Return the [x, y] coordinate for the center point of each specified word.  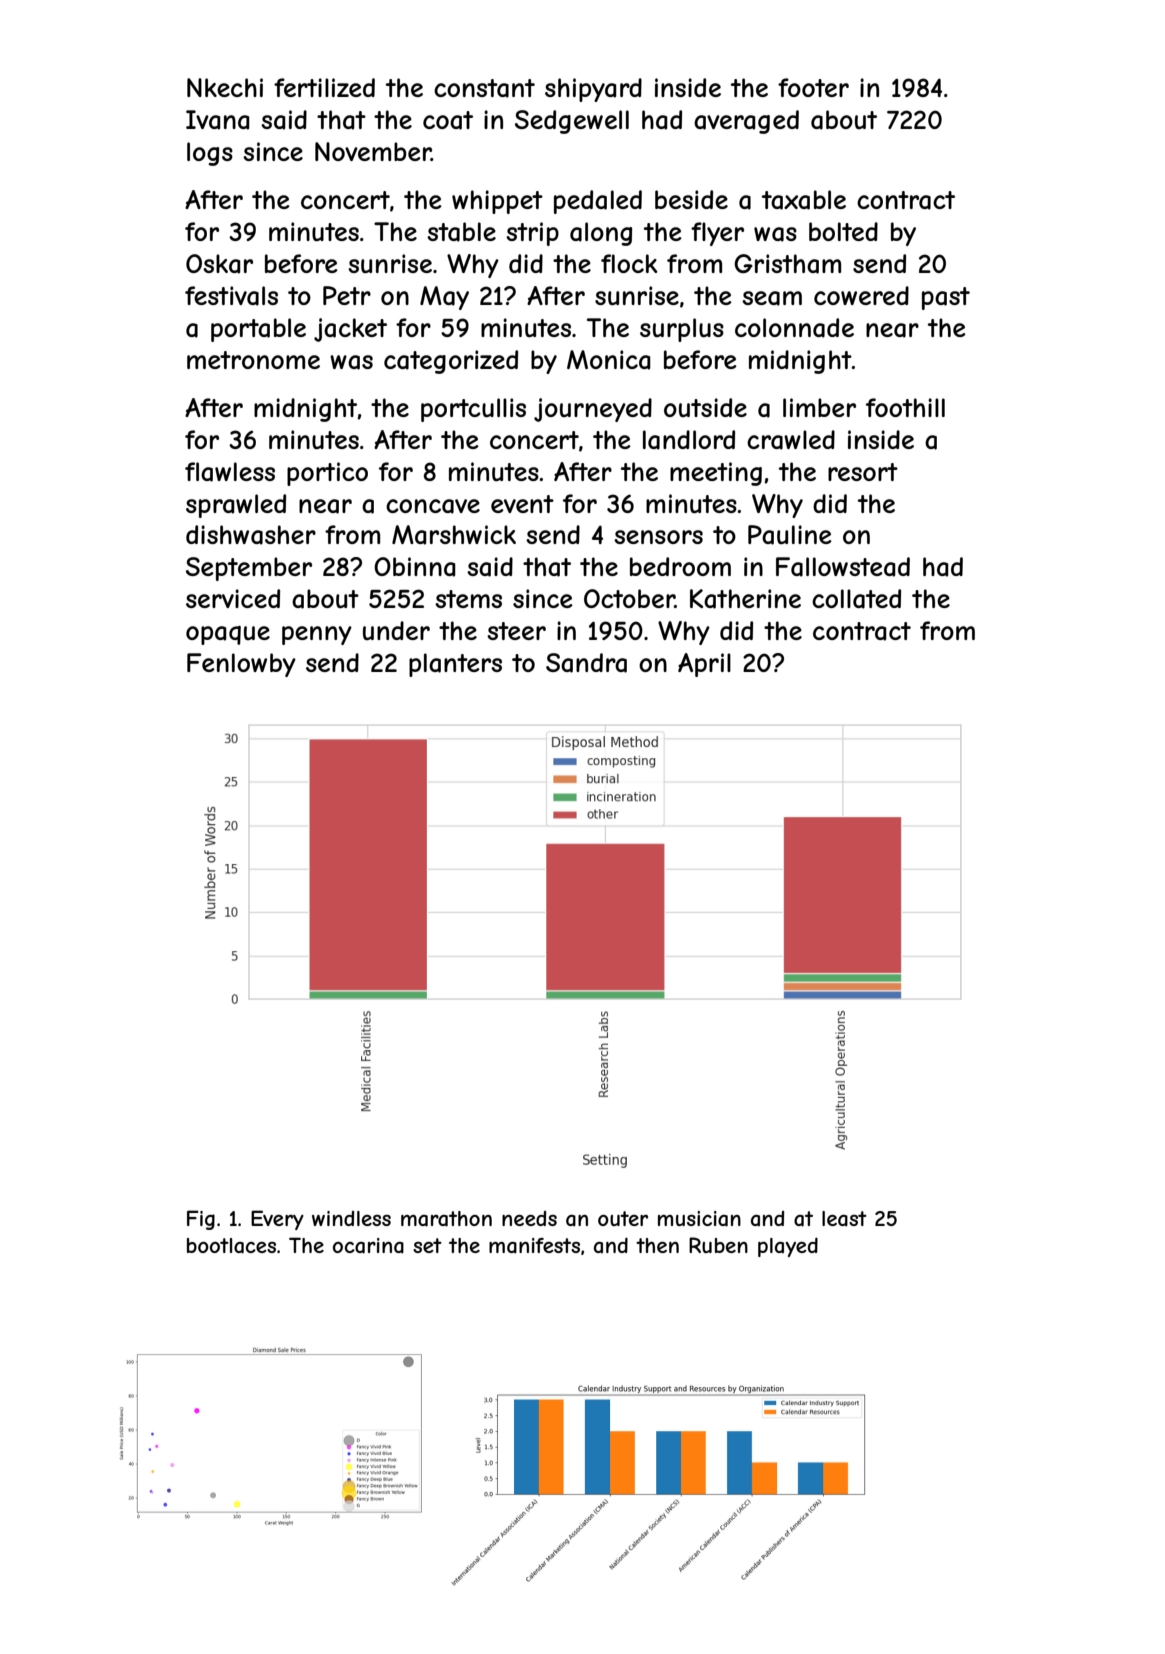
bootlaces [231, 1246]
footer [813, 87]
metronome [253, 360]
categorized [451, 362]
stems [468, 599]
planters [455, 665]
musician [699, 1219]
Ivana [218, 120]
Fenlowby [241, 665]
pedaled [598, 202]
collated [856, 599]
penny [317, 635]
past [946, 298]
